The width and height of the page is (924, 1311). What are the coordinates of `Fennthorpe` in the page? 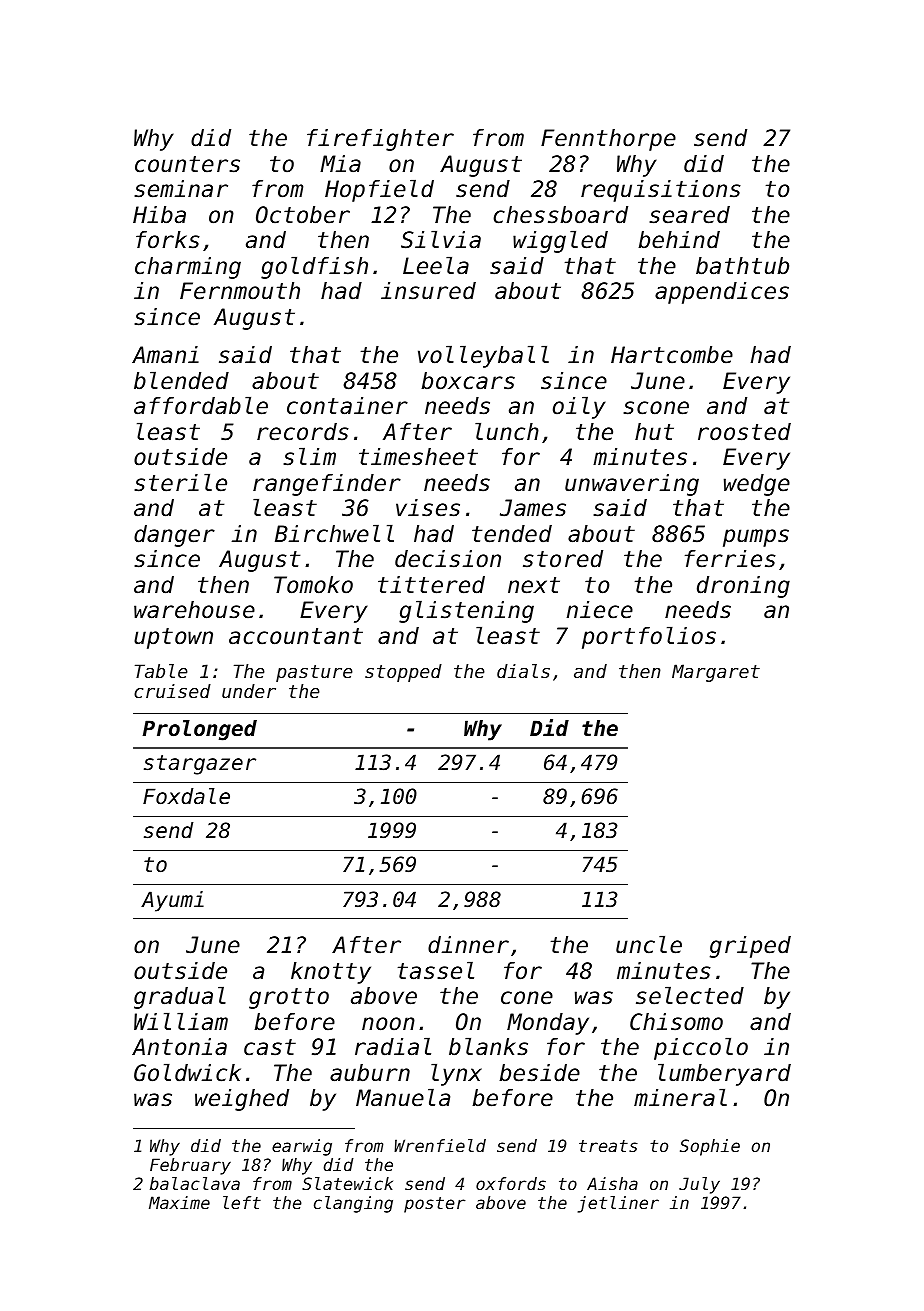 It's located at (608, 140).
